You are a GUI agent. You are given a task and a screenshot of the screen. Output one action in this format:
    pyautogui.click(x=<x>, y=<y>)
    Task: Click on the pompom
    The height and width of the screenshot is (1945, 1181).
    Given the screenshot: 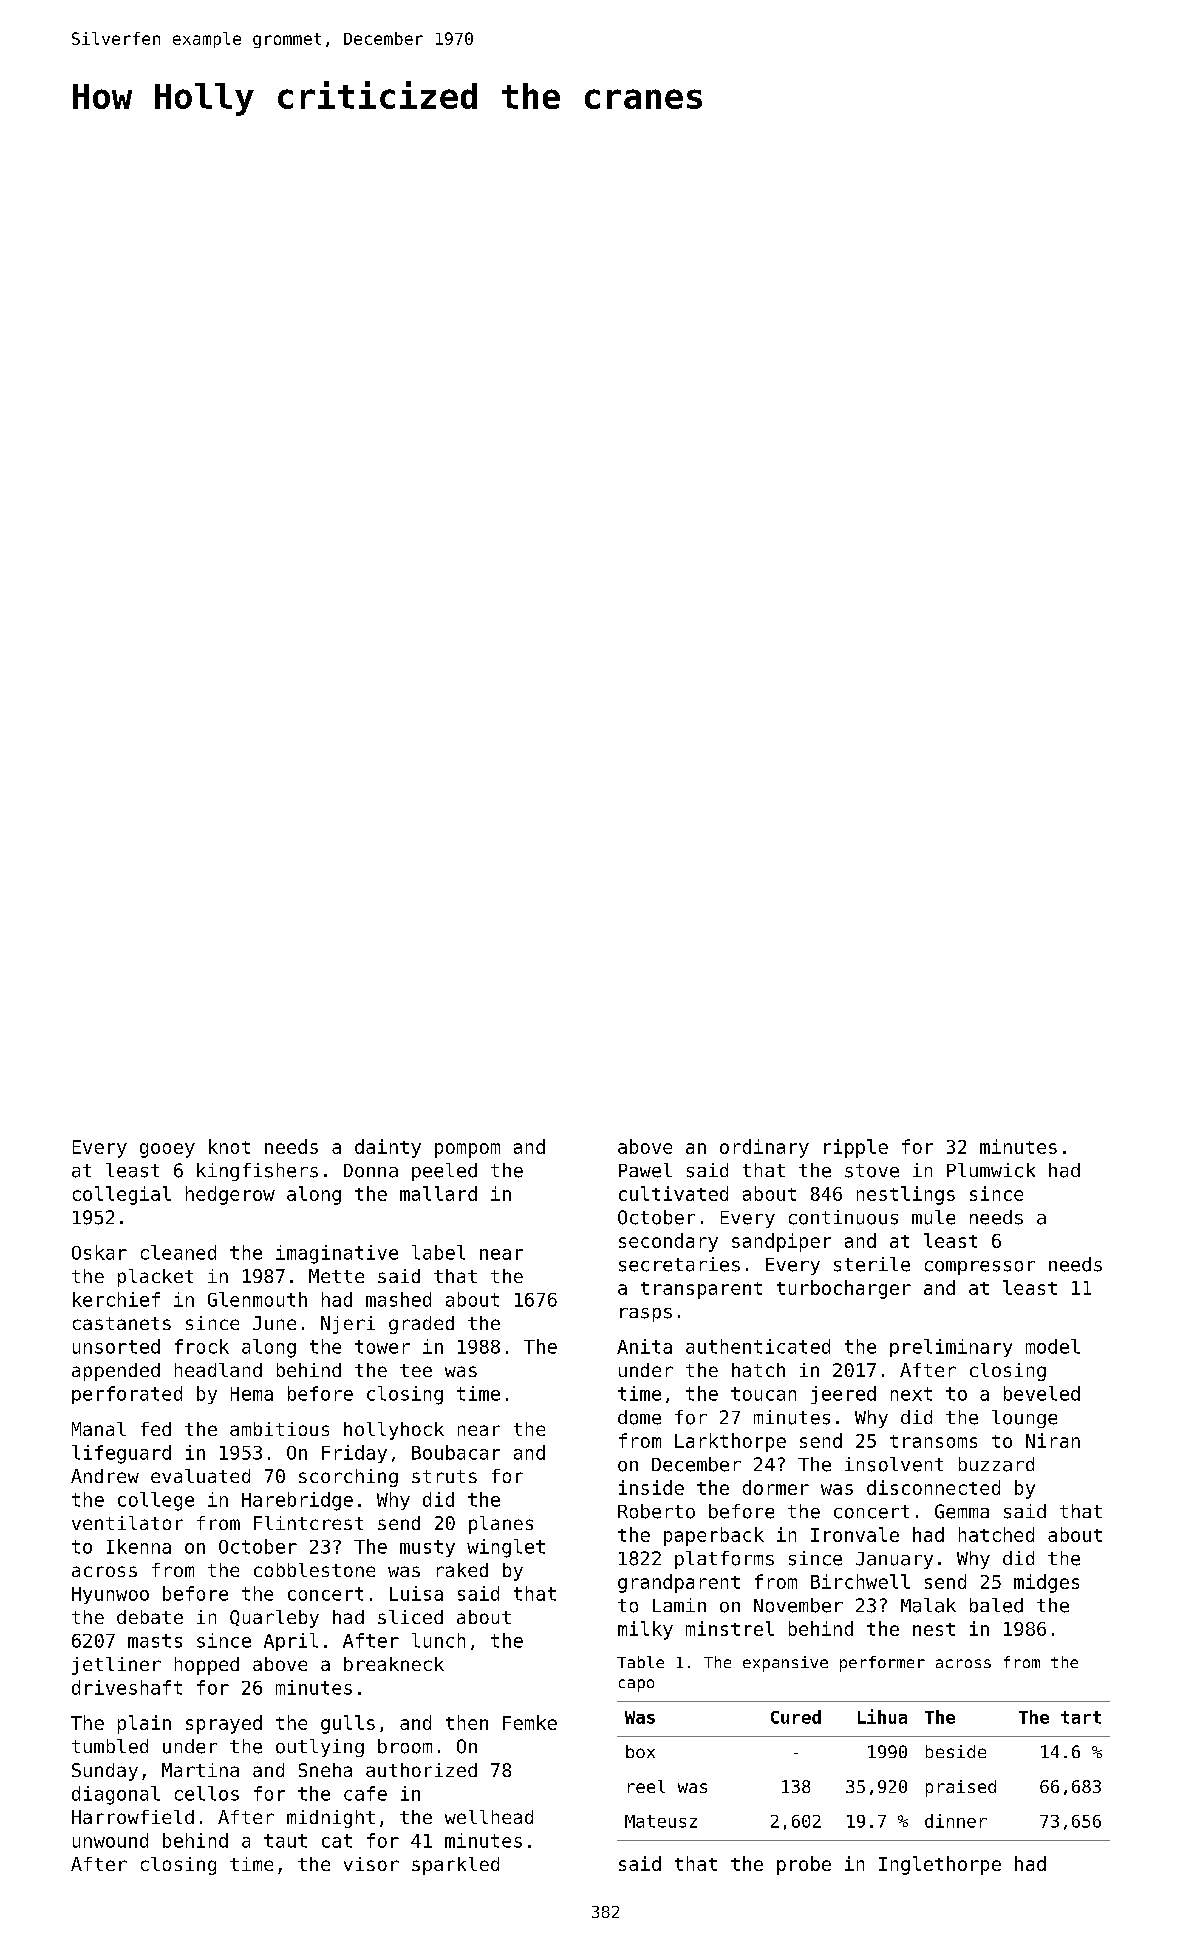 What is the action you would take?
    pyautogui.click(x=467, y=1150)
